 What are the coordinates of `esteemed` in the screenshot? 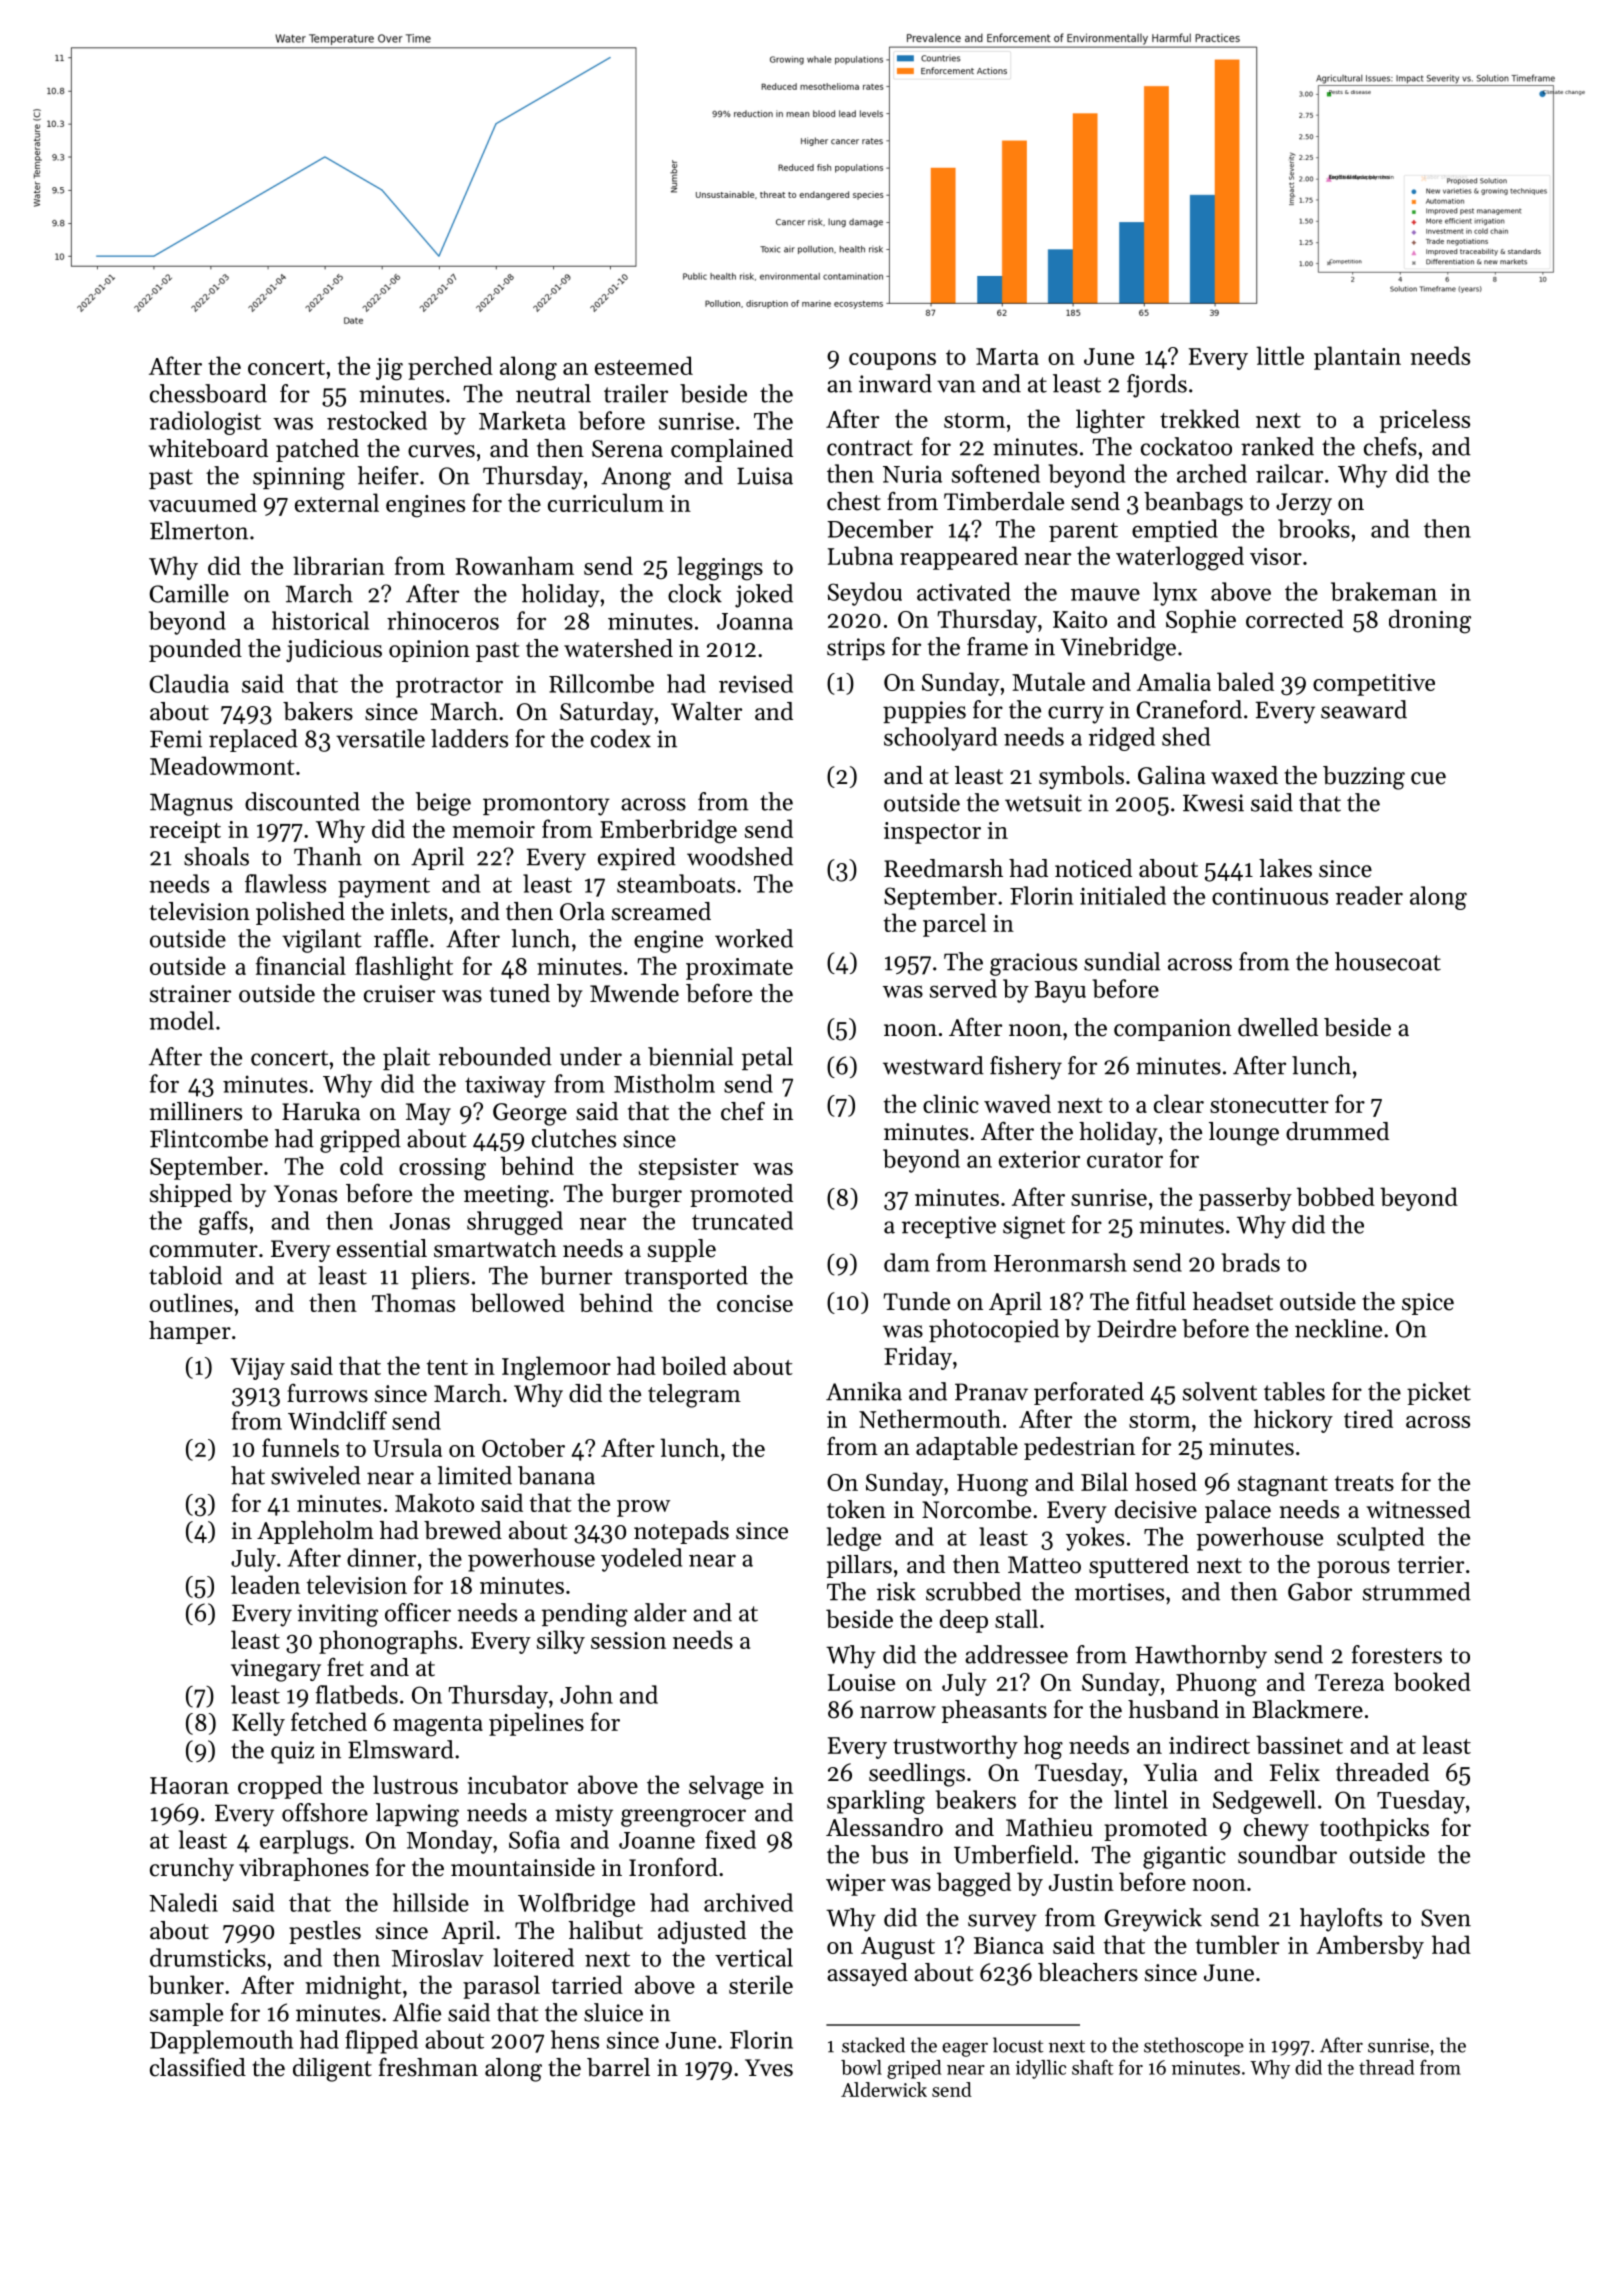 It's located at (644, 365).
